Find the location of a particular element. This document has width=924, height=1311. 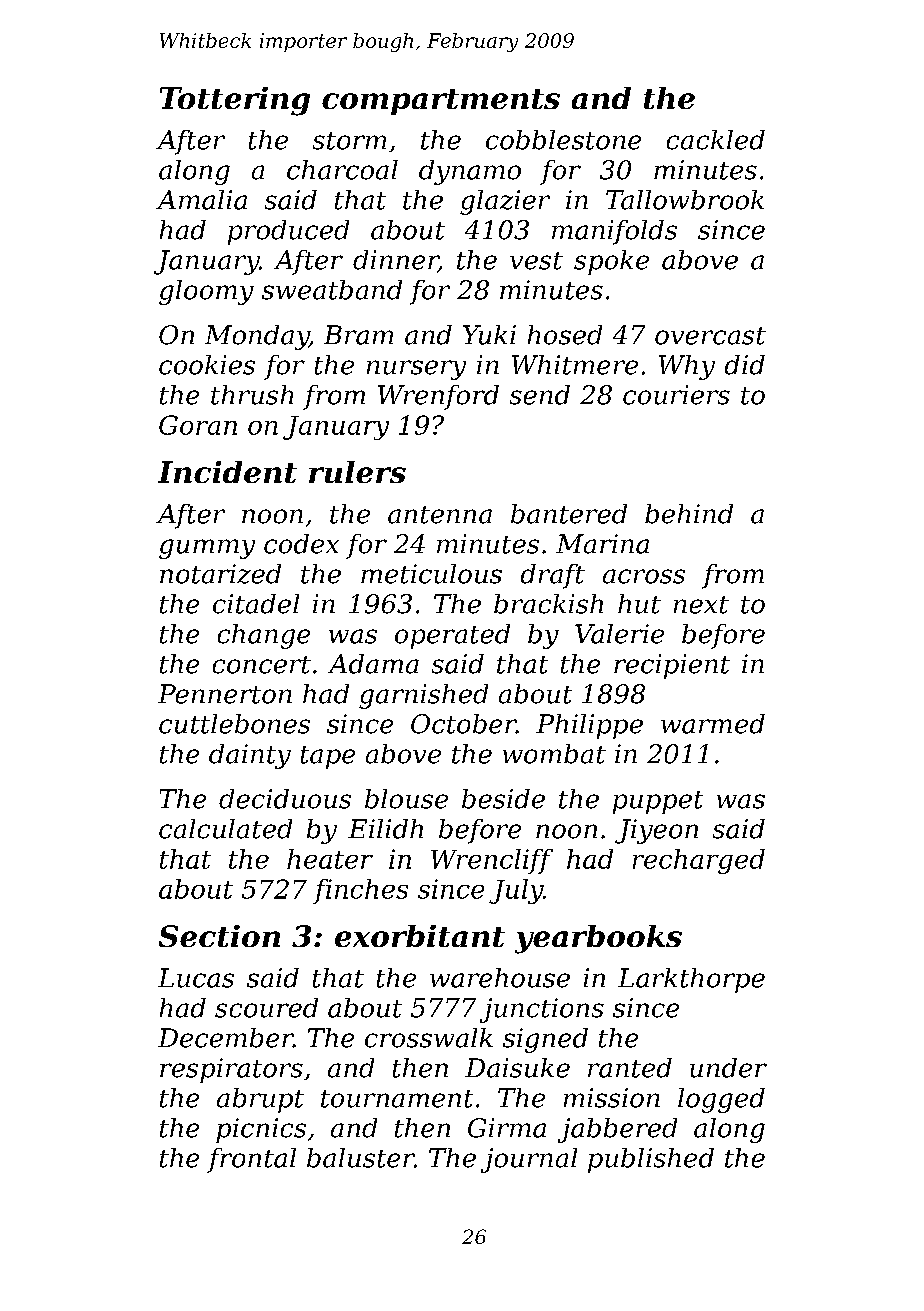

dynamo is located at coordinates (470, 172).
